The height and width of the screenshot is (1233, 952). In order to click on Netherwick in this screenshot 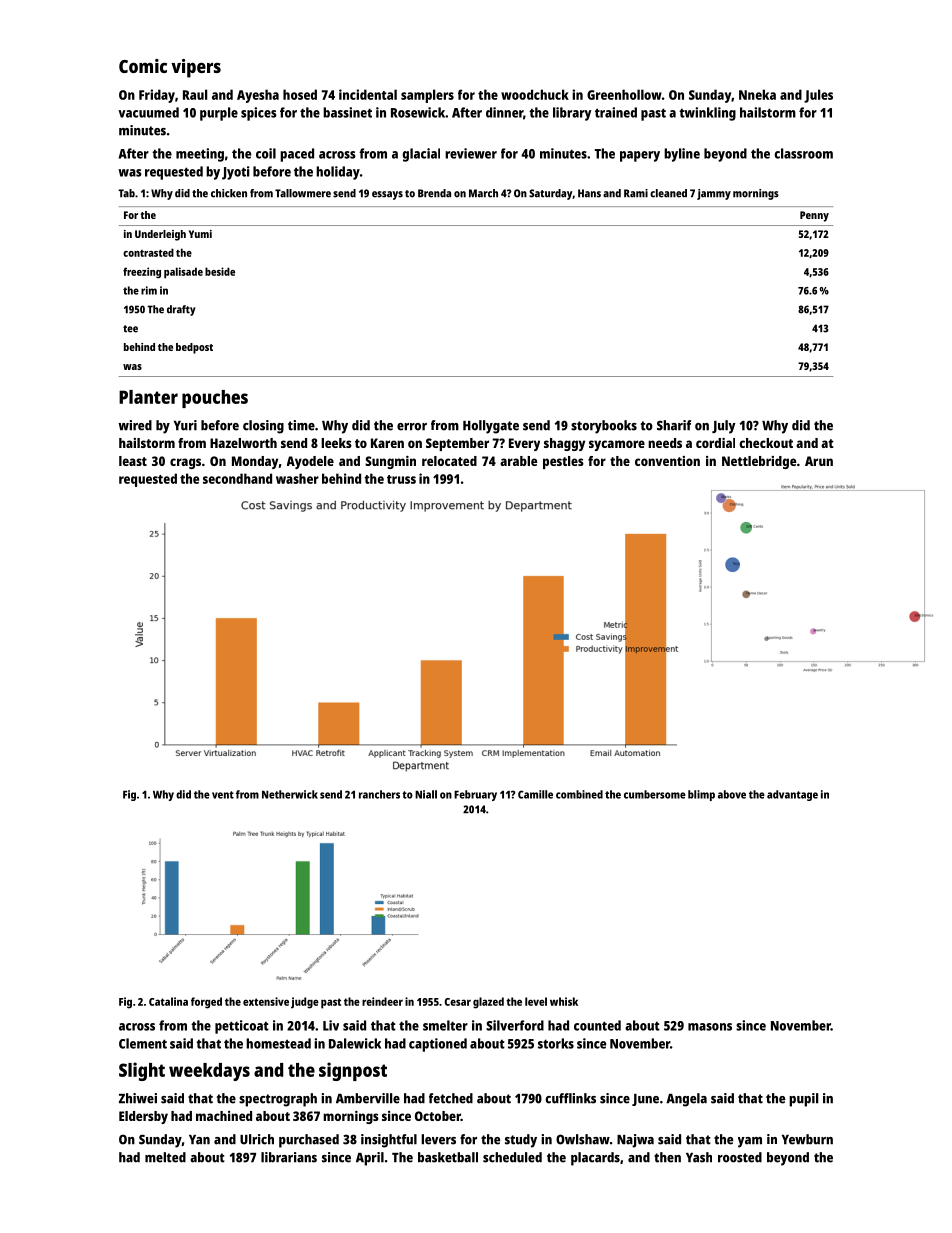, I will do `click(290, 794)`.
